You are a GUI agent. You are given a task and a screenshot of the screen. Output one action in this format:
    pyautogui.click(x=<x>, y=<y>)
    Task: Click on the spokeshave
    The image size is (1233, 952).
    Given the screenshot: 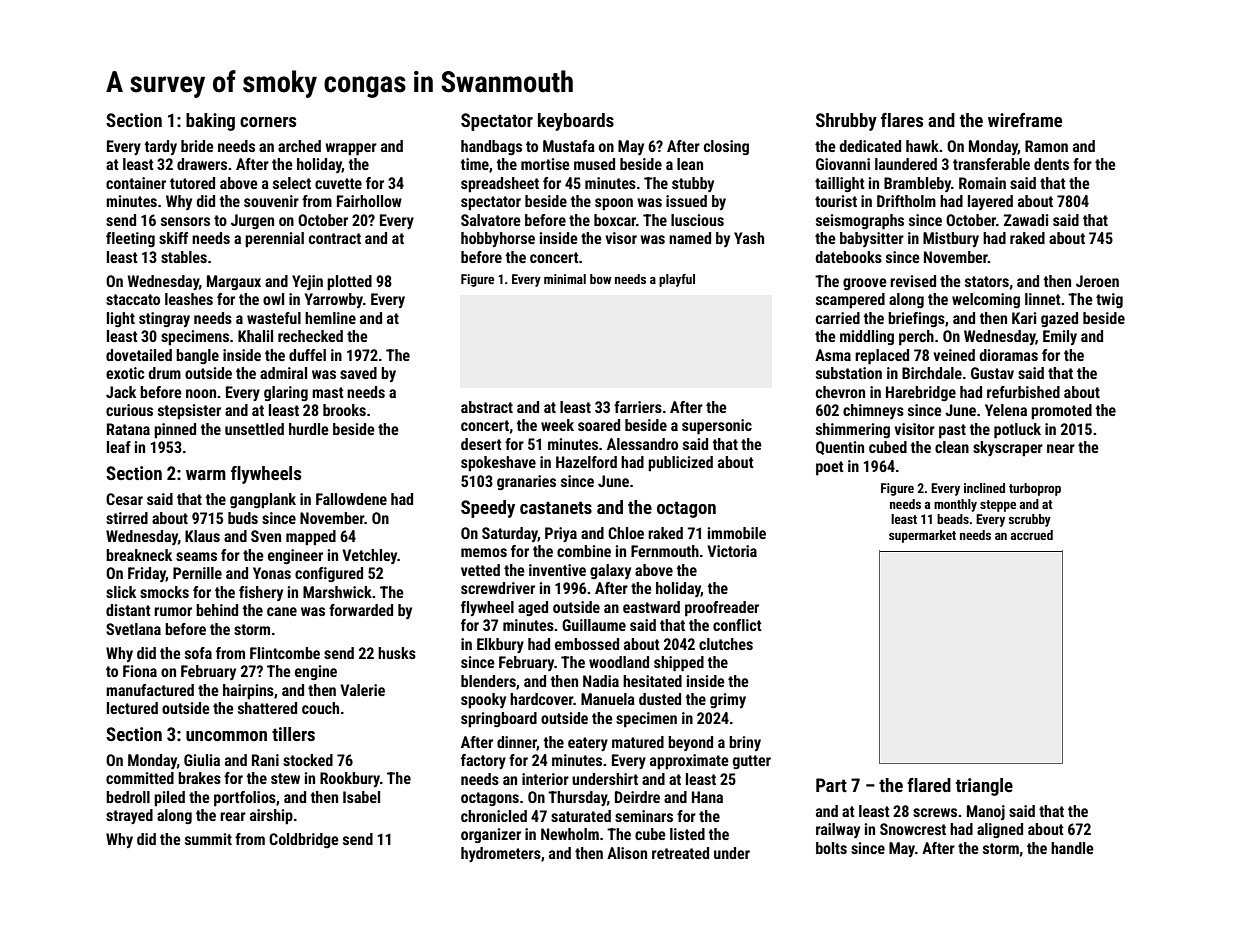 What is the action you would take?
    pyautogui.click(x=498, y=464)
